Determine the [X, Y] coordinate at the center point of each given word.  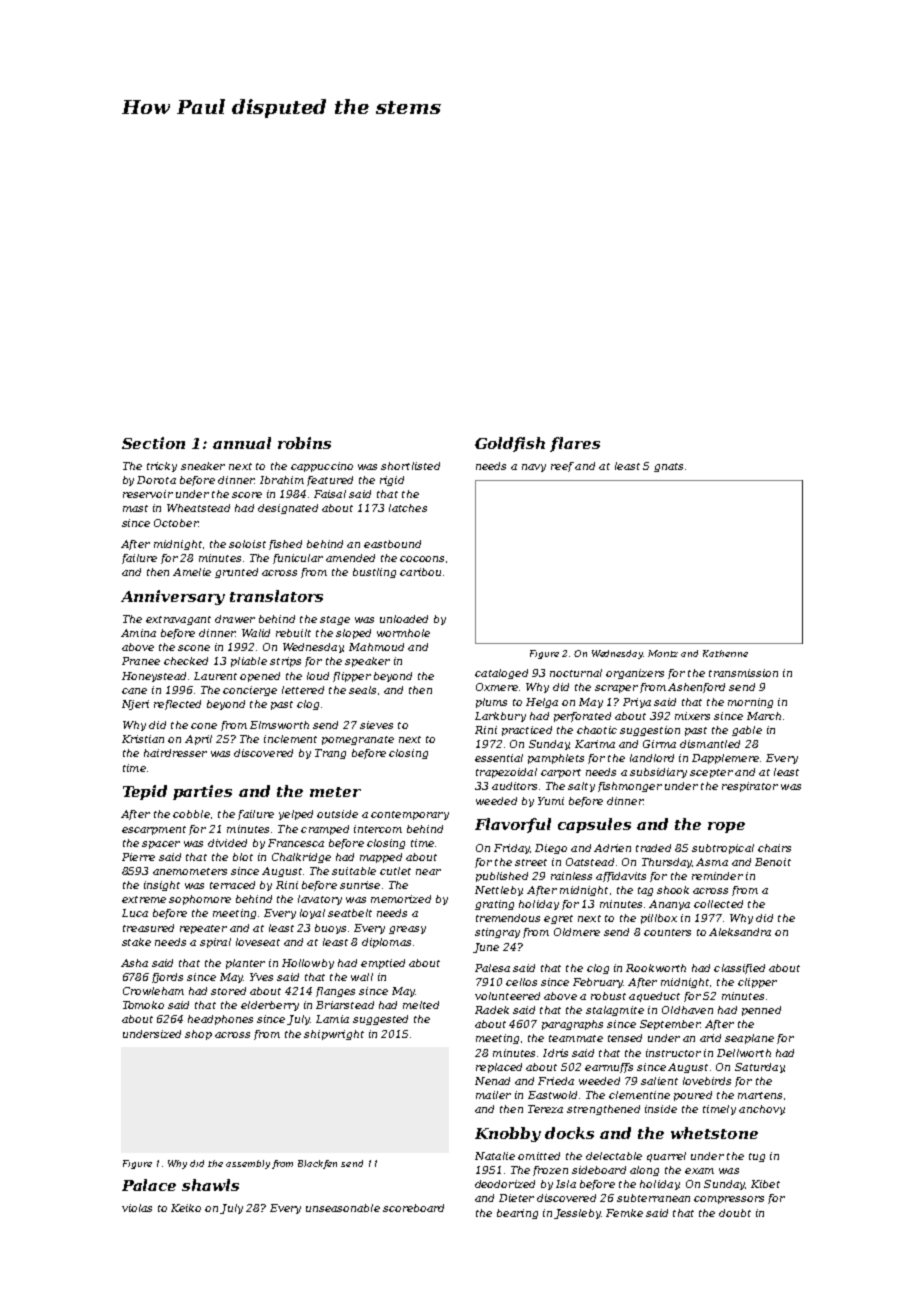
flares [575, 444]
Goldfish [510, 444]
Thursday [667, 863]
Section [153, 443]
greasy [407, 930]
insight [162, 886]
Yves [261, 977]
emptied [383, 964]
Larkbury [500, 717]
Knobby [508, 1134]
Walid [256, 633]
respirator [750, 787]
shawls [210, 1185]
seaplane [749, 1039]
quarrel [666, 1157]
